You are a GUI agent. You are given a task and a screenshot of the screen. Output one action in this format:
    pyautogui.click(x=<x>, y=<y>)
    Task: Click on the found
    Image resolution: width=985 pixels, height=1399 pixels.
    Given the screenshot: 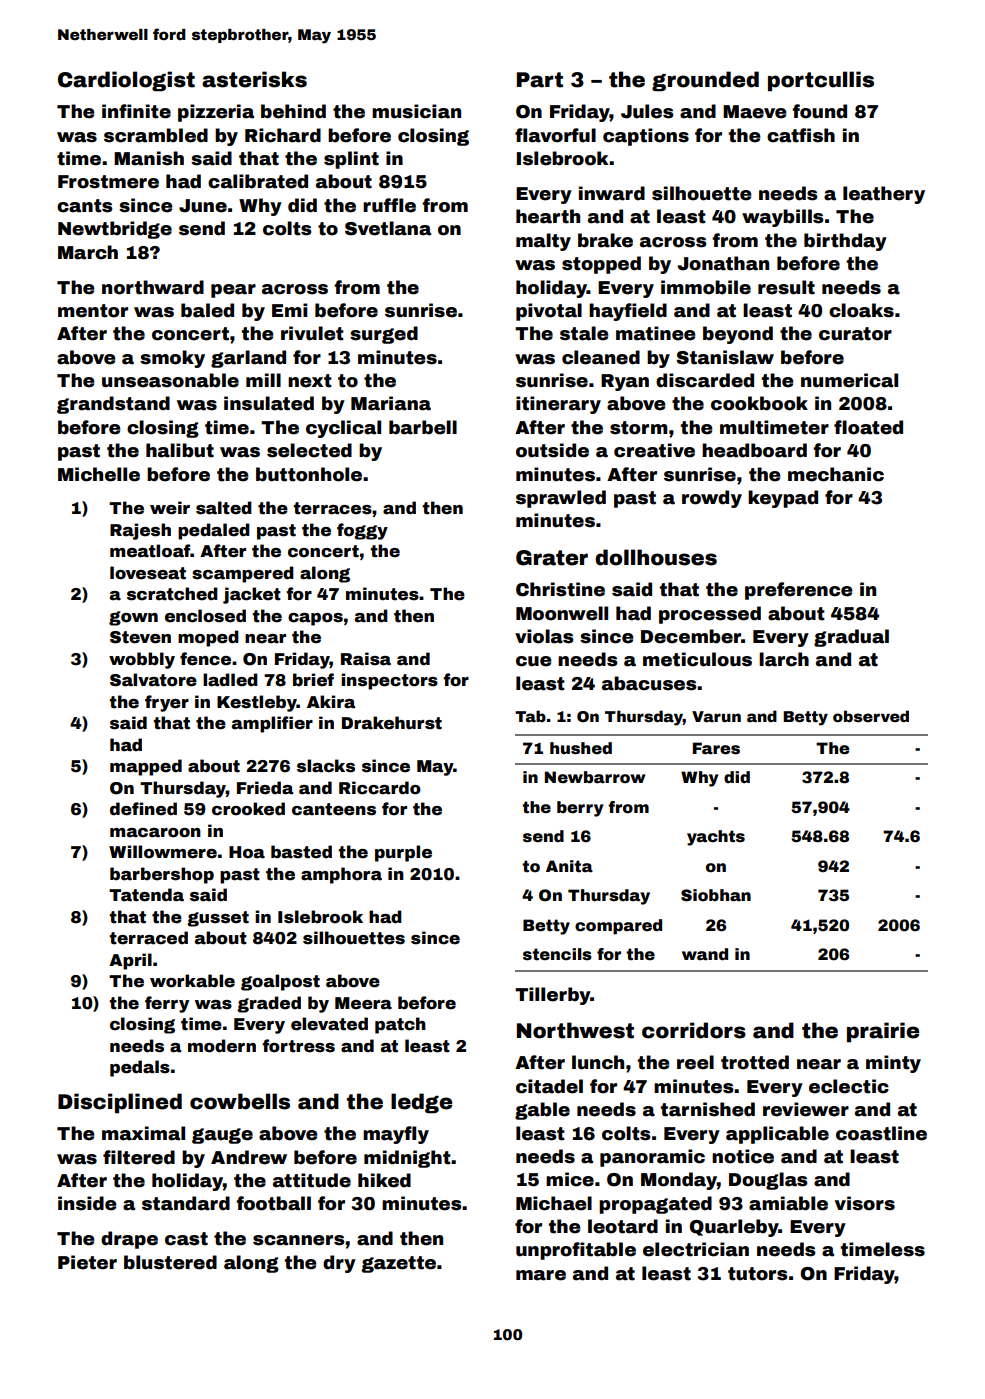 What is the action you would take?
    pyautogui.click(x=819, y=111)
